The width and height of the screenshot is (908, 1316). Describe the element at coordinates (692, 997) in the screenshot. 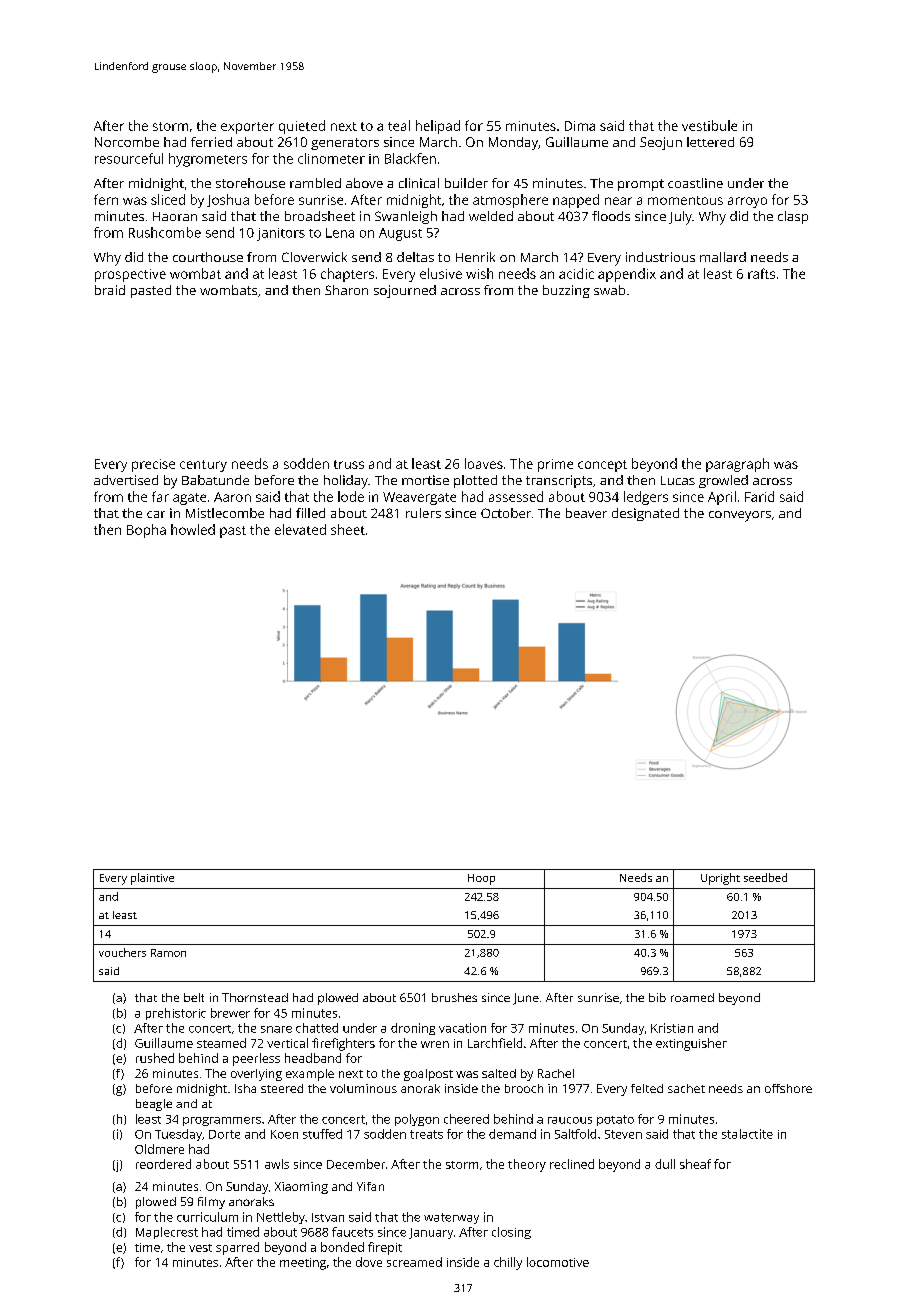

I see `roamed` at that location.
